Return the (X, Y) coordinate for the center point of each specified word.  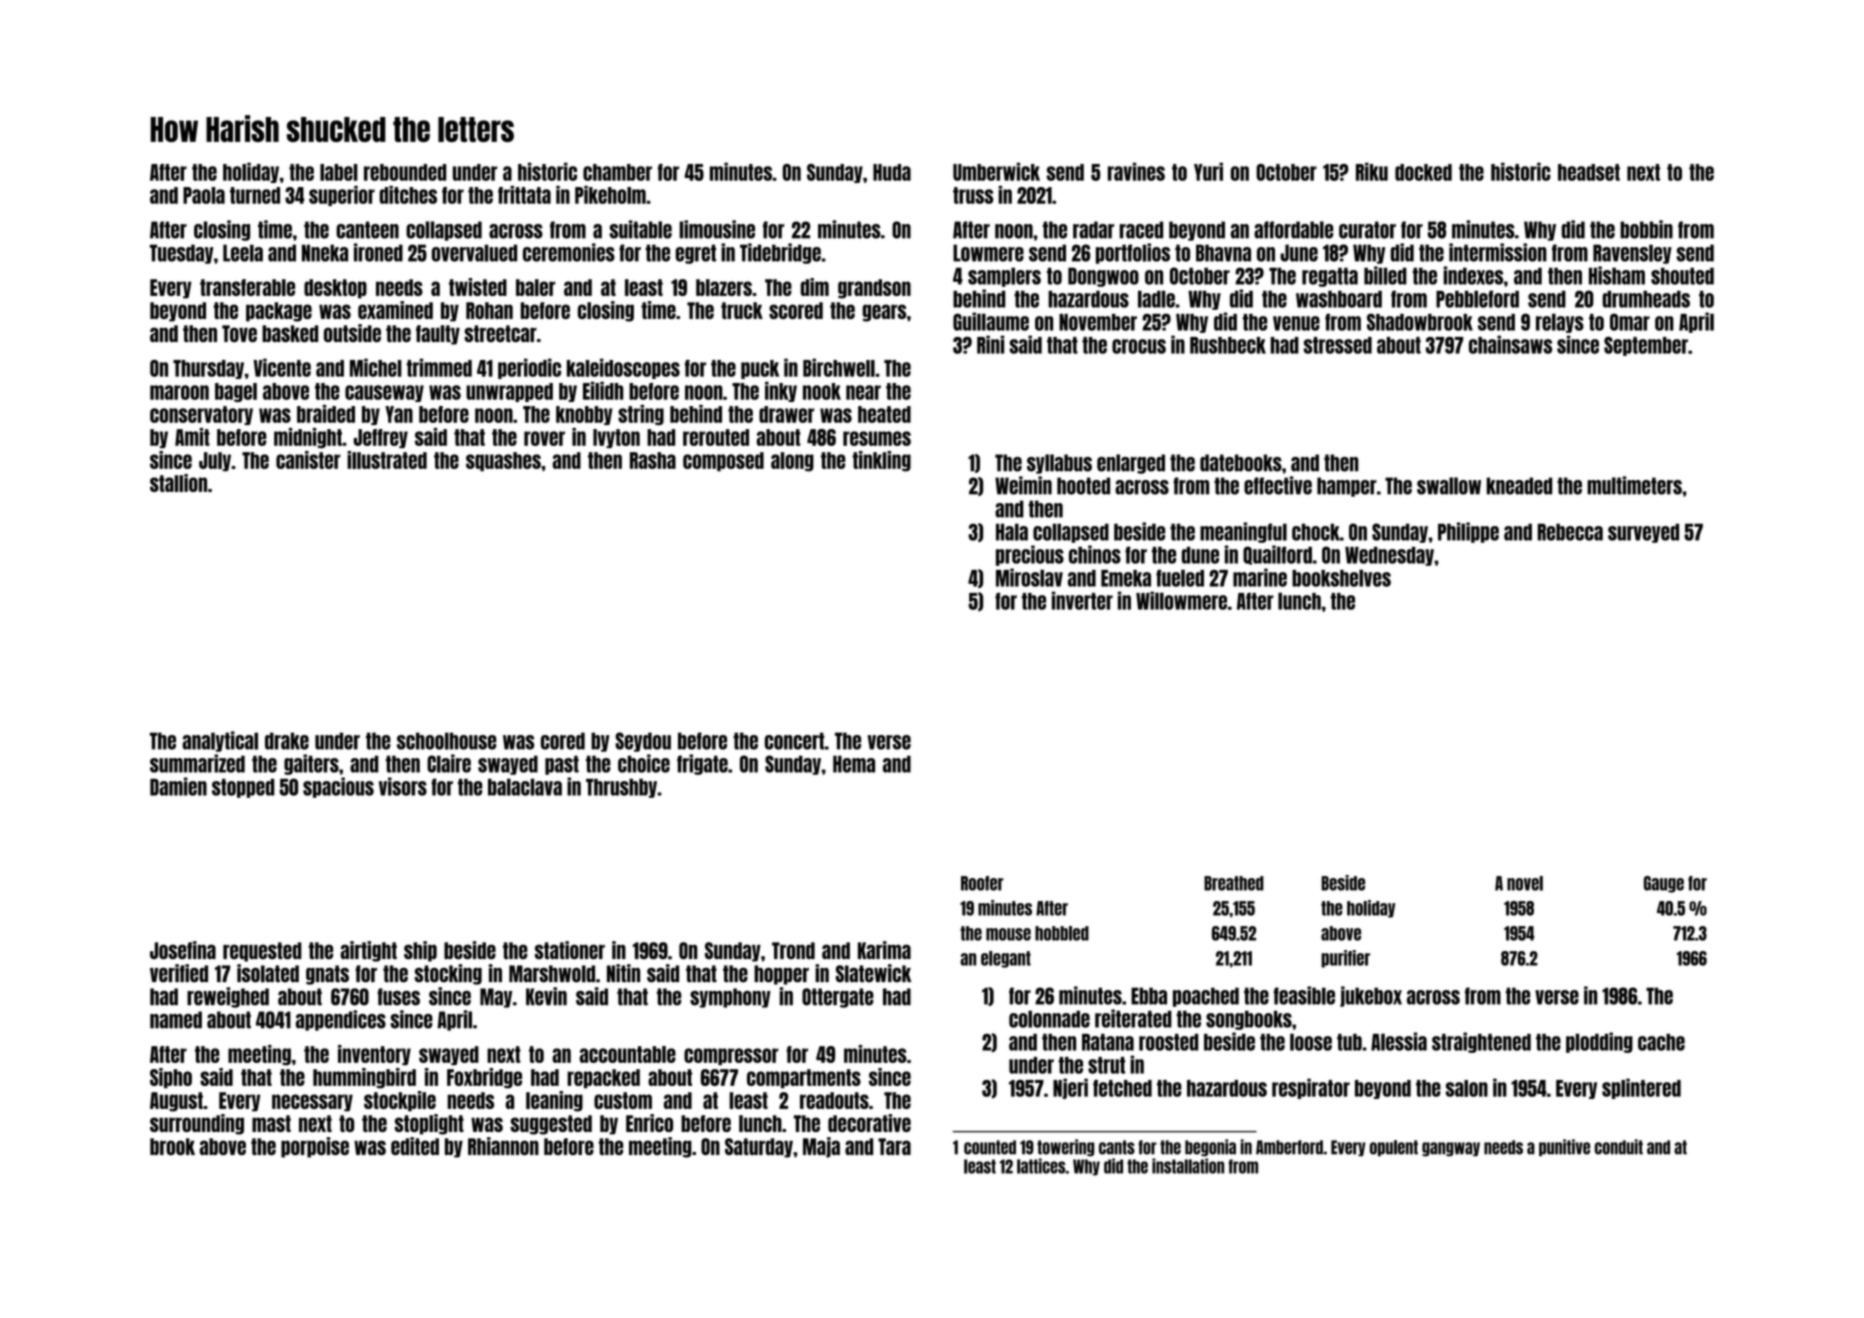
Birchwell (839, 367)
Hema (854, 764)
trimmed (439, 367)
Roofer (982, 883)
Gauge (1664, 884)
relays (1560, 323)
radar (1093, 230)
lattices (1041, 1166)
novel (1525, 883)
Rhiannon (503, 1146)
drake (287, 741)
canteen (367, 230)
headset (1589, 172)
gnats (327, 975)
